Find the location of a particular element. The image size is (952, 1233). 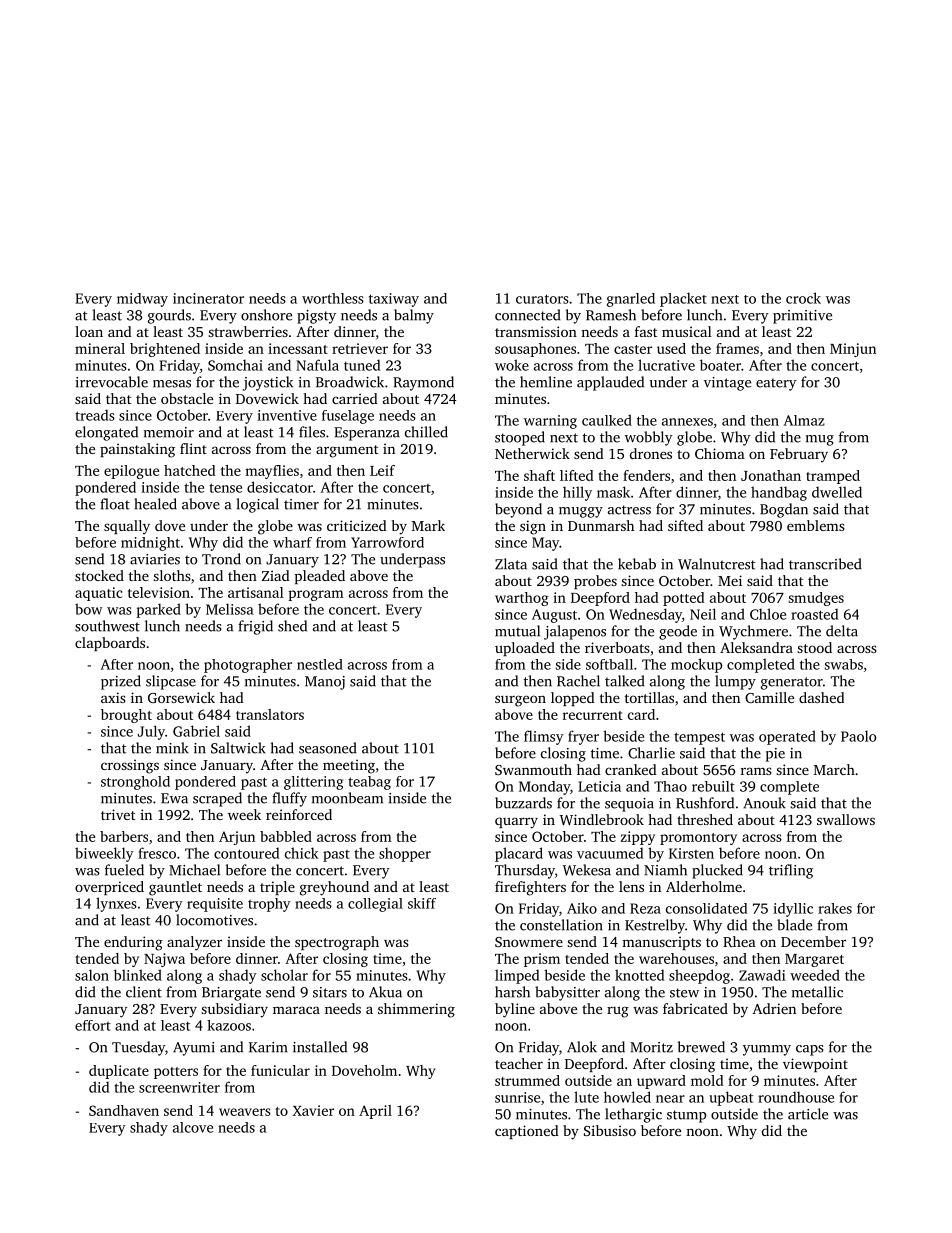

Xavier is located at coordinates (313, 1110).
